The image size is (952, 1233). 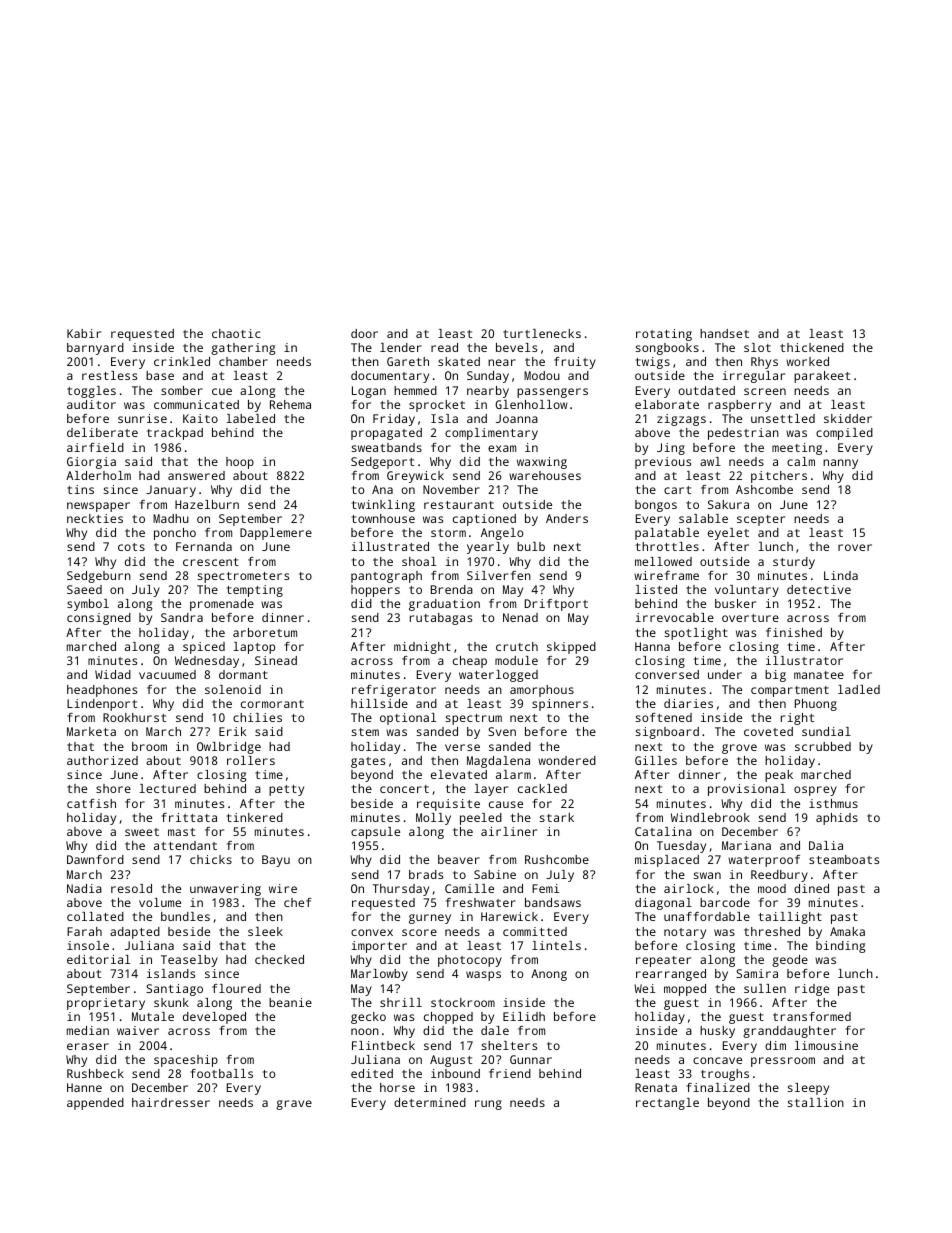 I want to click on turtlenecks, so click(x=542, y=333).
